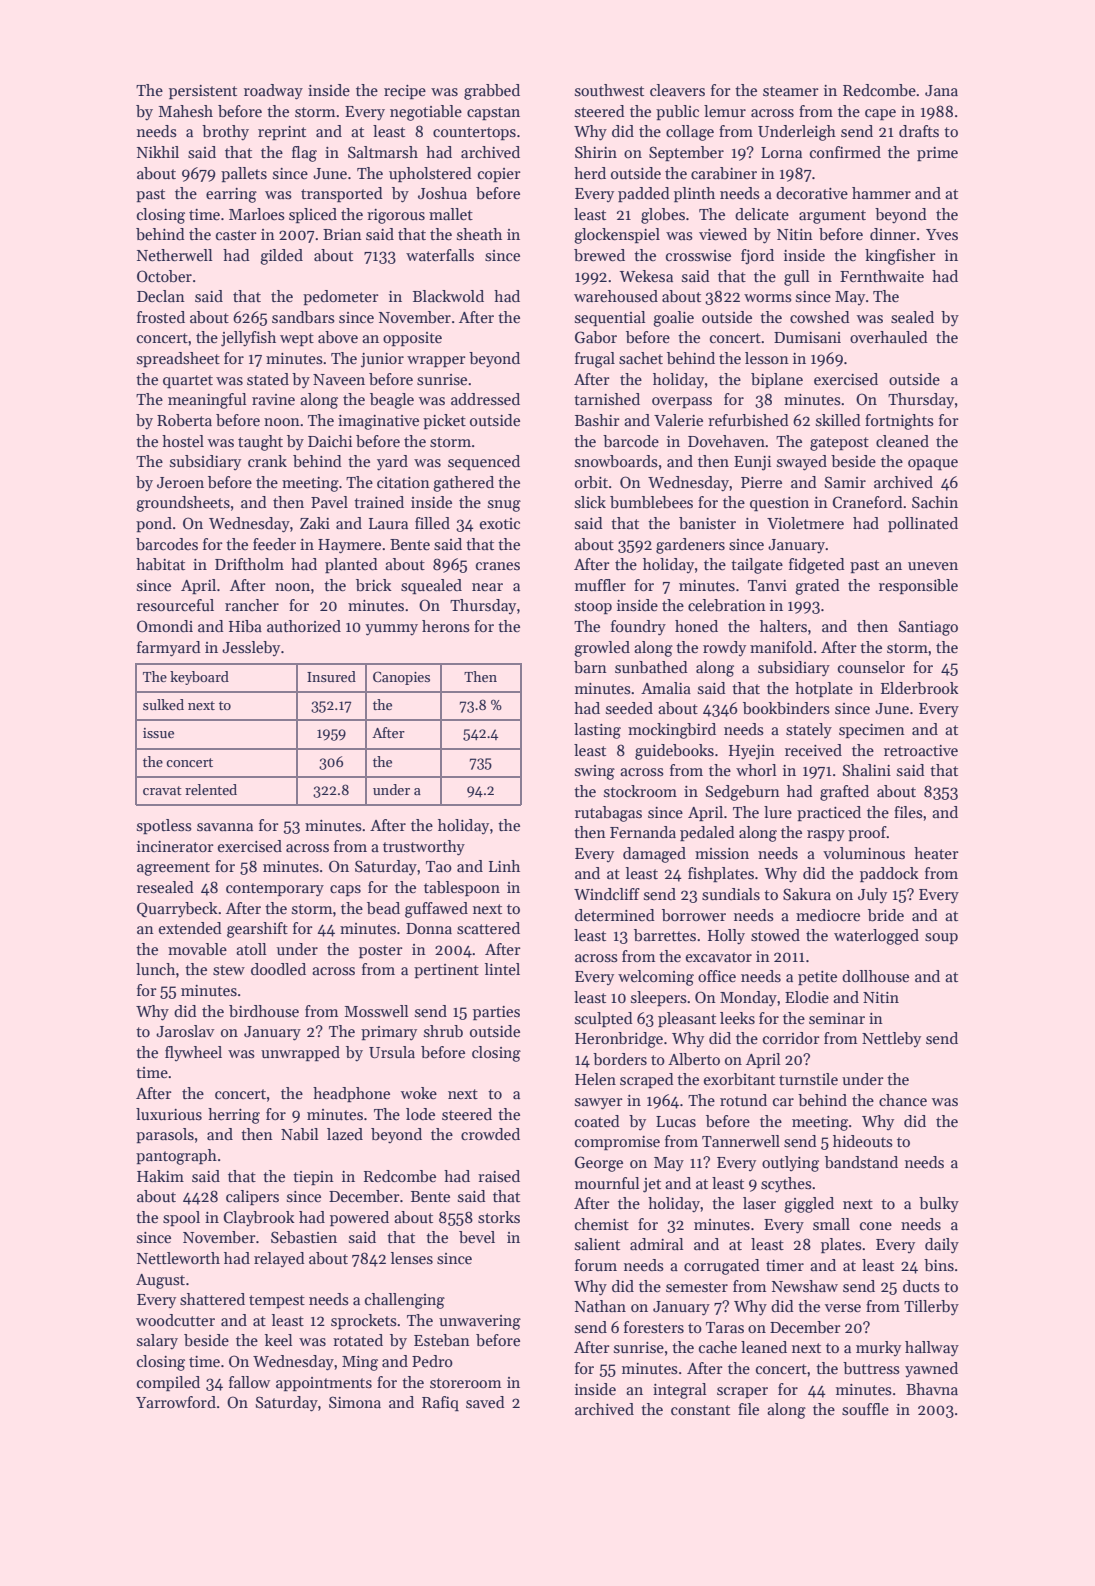  I want to click on spool, so click(181, 1218).
